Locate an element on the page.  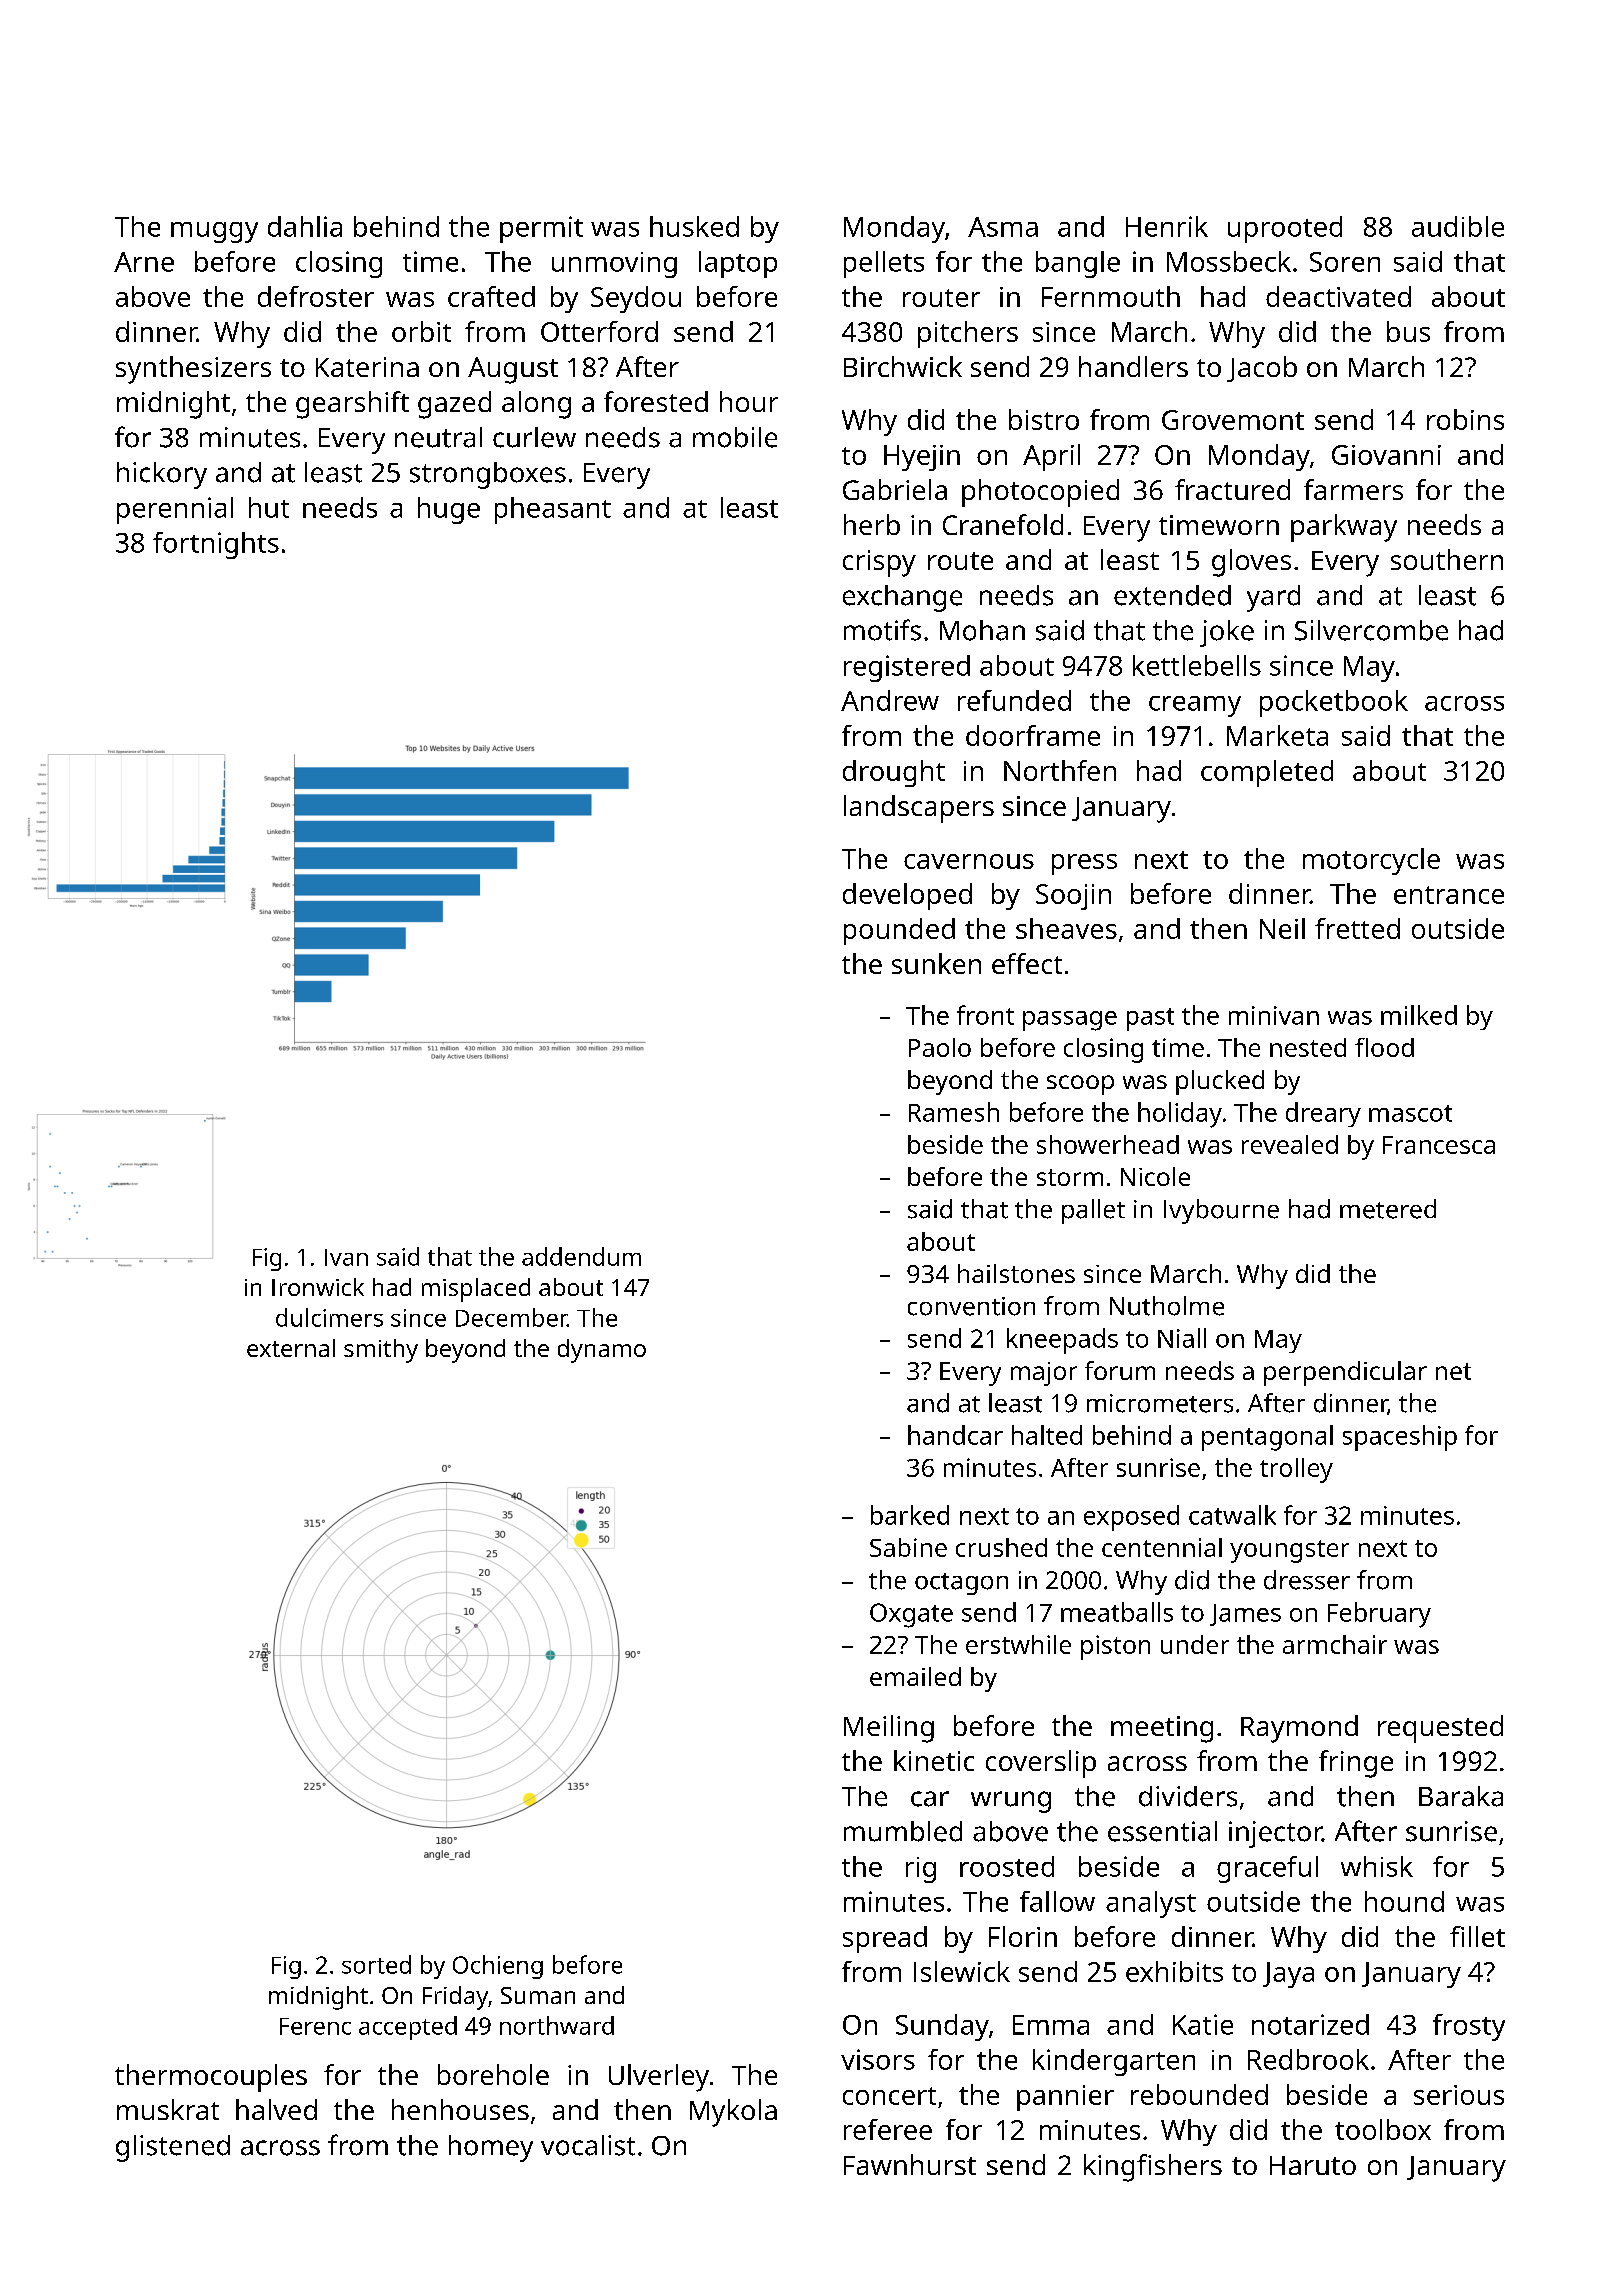
kettlebells is located at coordinates (1197, 665).
